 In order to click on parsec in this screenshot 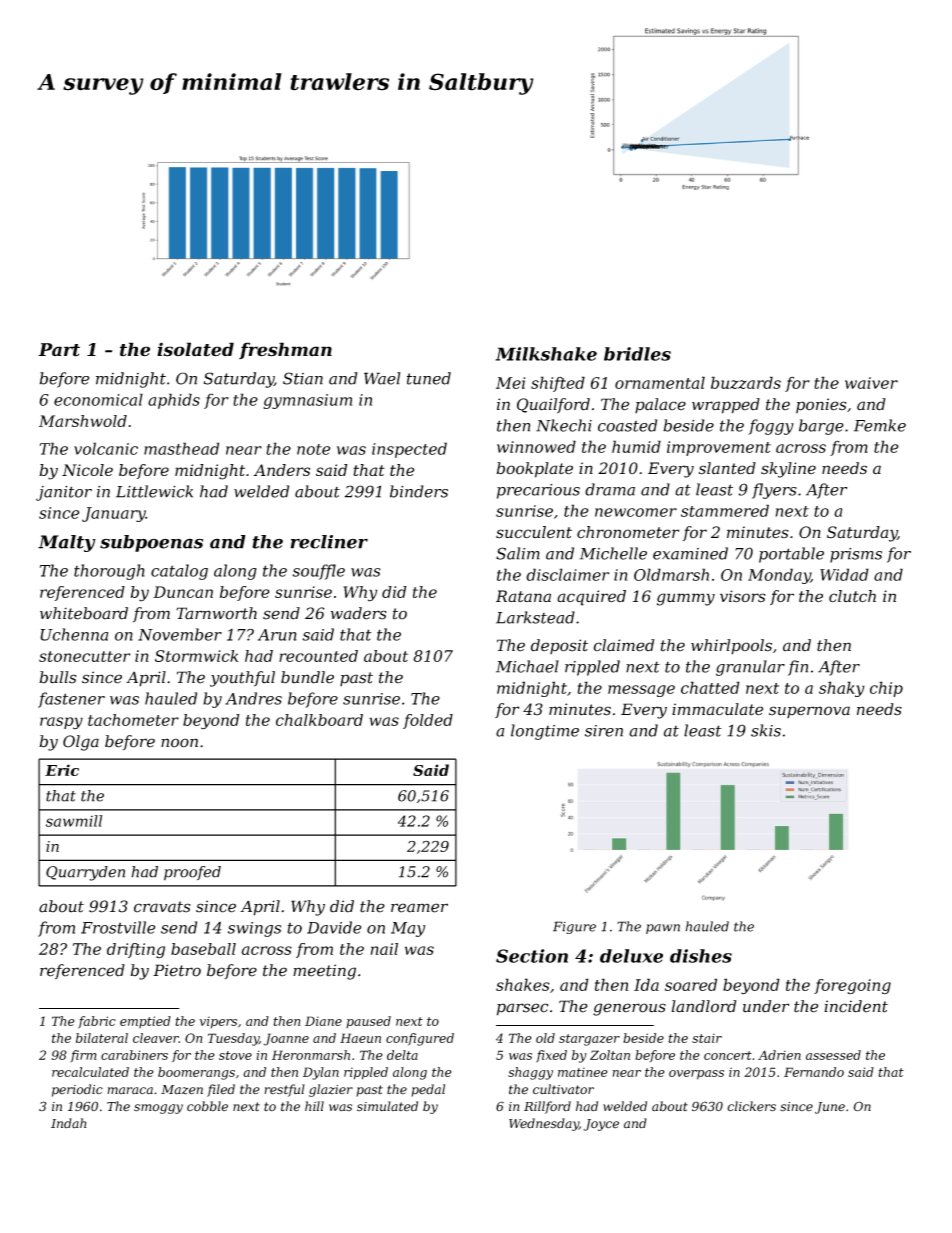, I will do `click(522, 1009)`.
